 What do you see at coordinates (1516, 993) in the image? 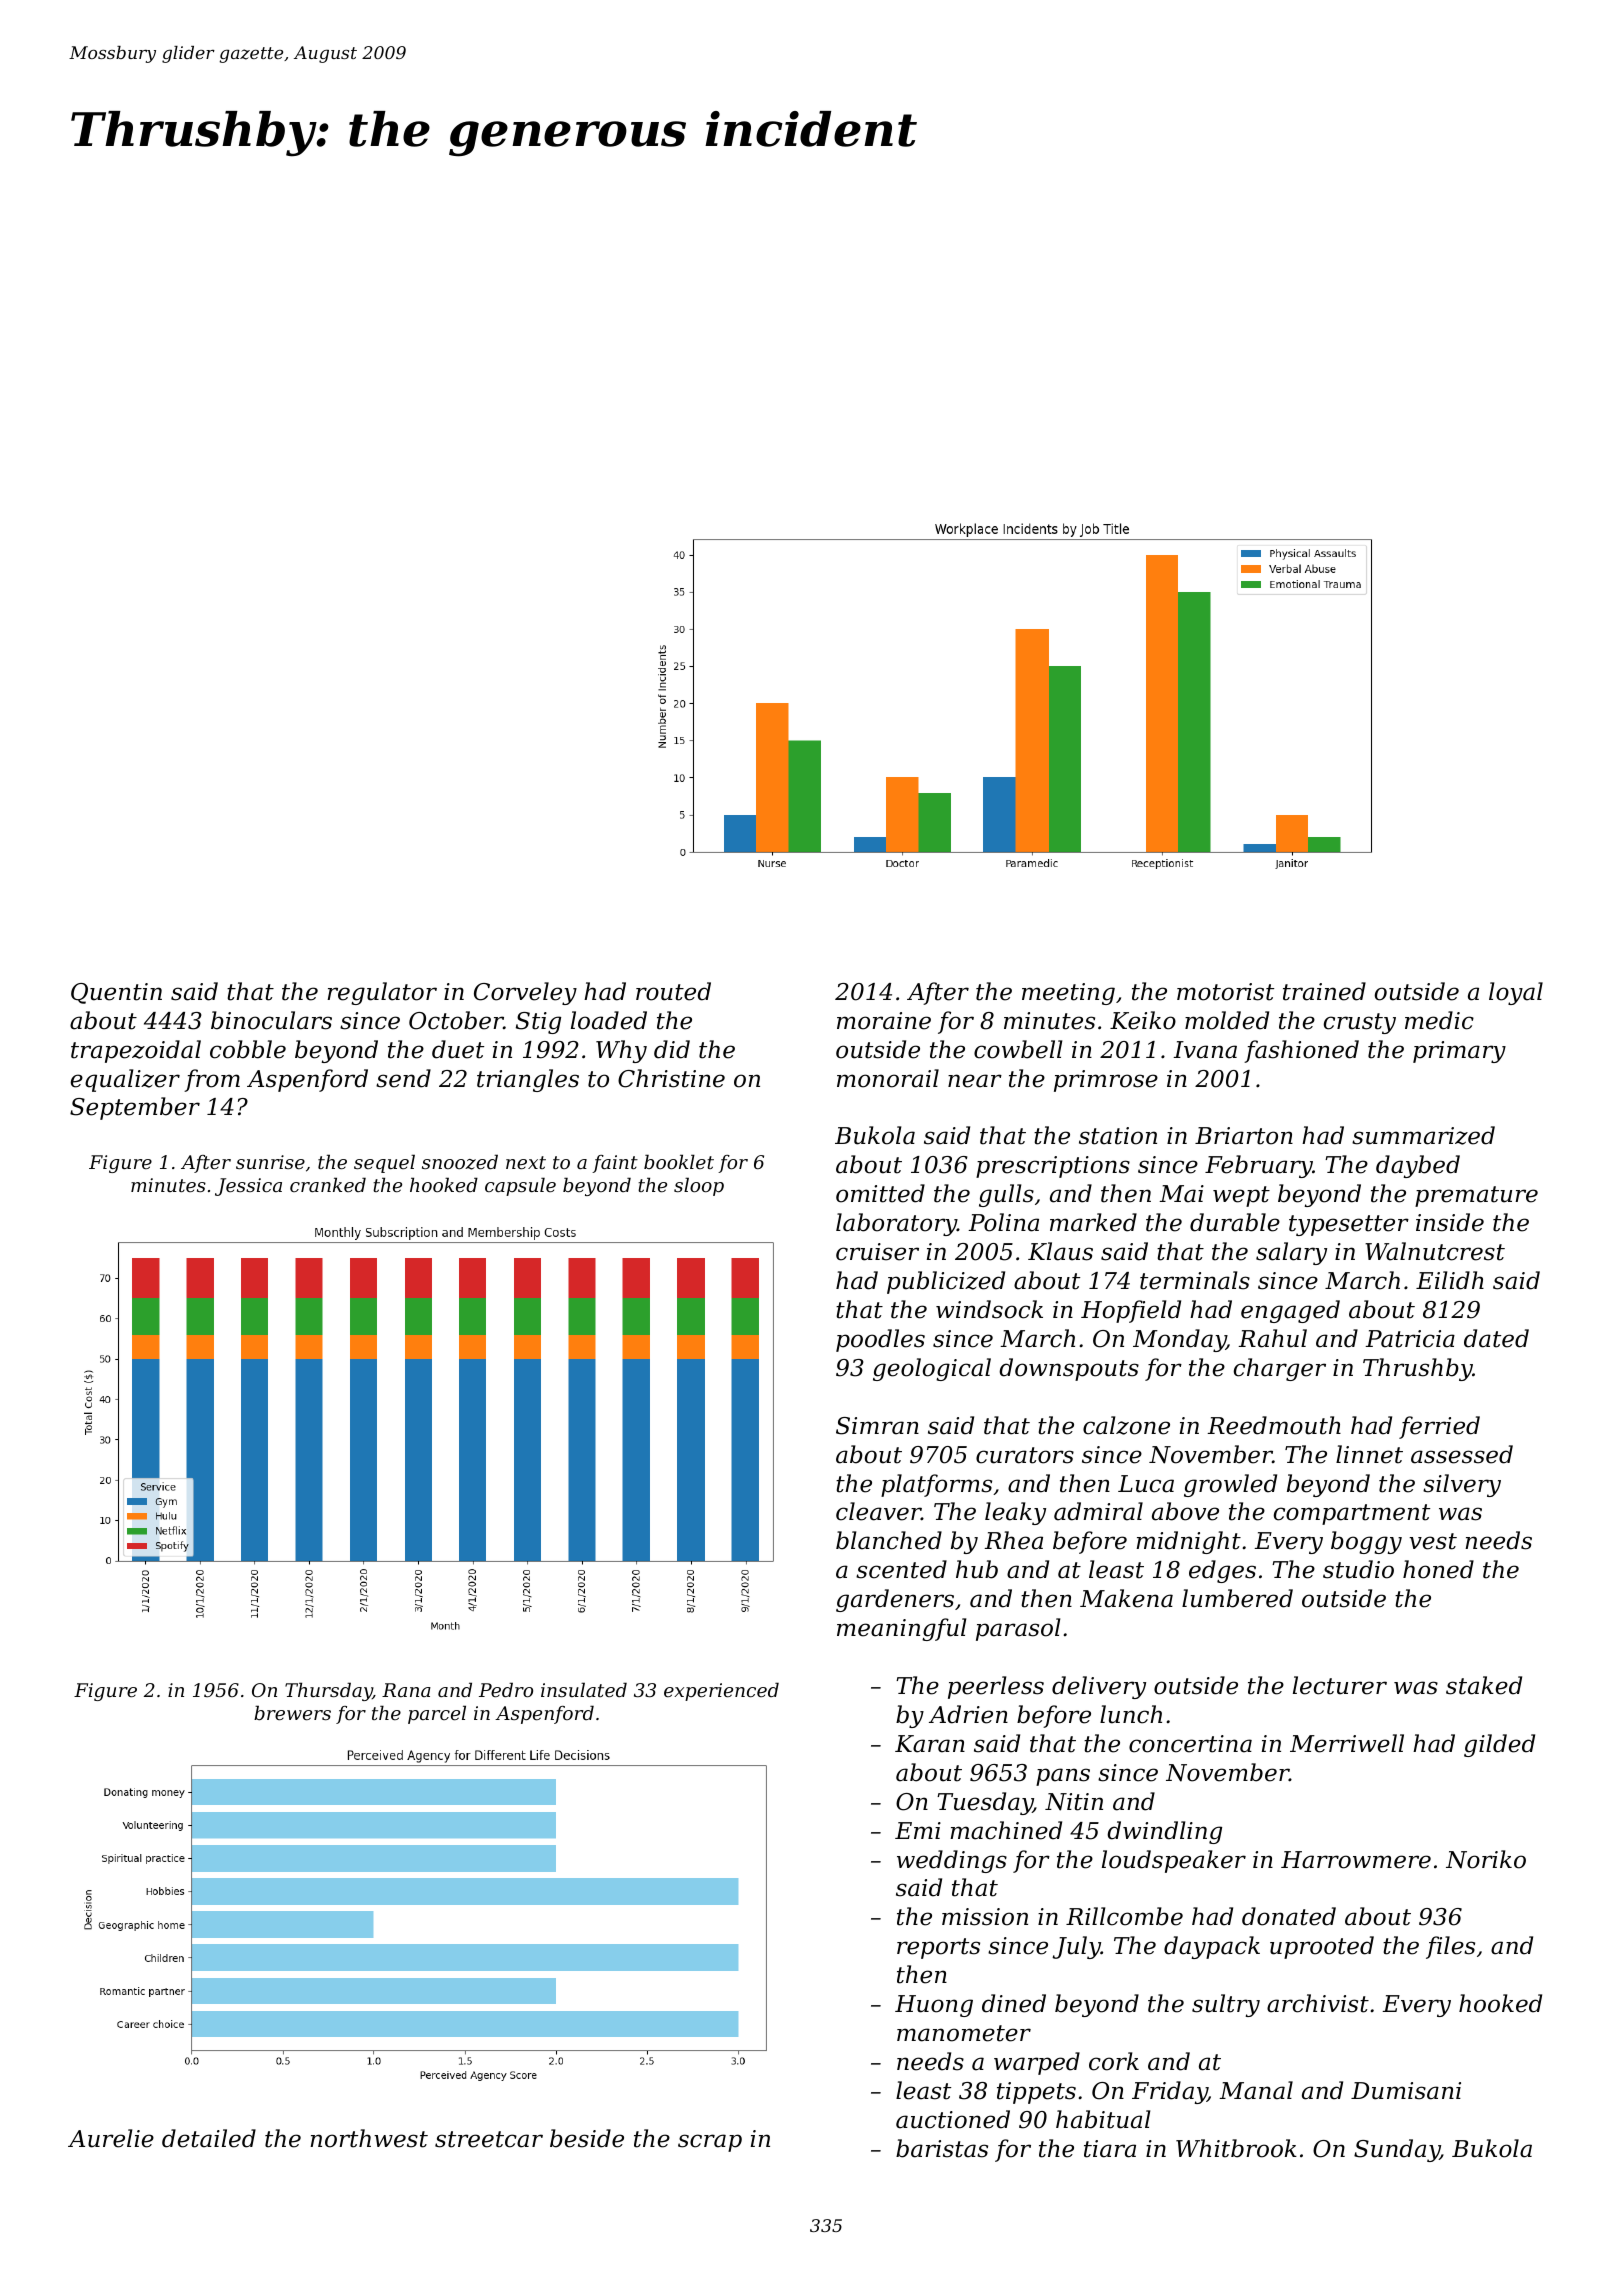
I see `loyal` at bounding box center [1516, 993].
